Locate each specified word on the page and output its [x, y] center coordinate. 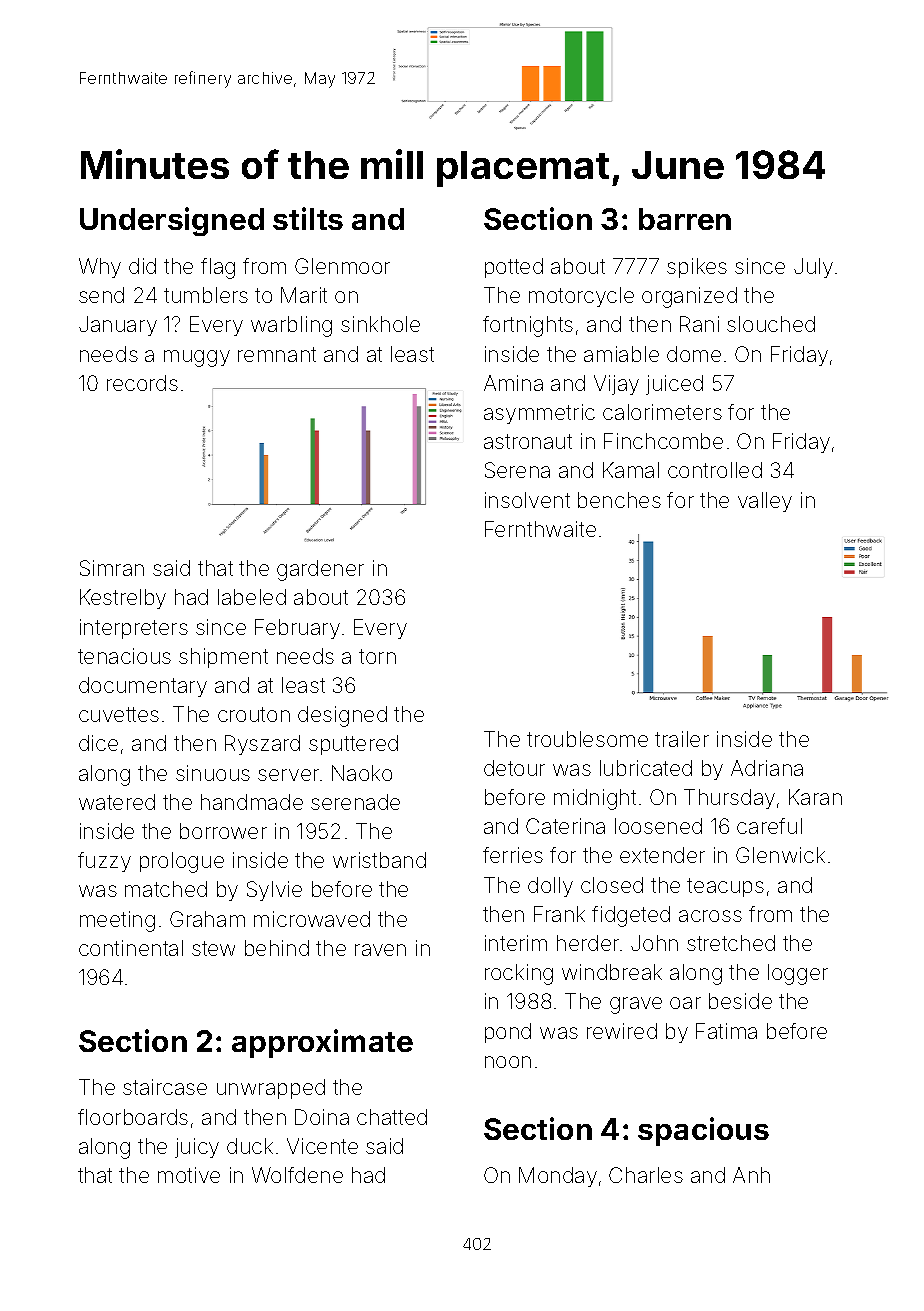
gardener [320, 570]
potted [514, 268]
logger [798, 974]
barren [685, 219]
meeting [117, 921]
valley [765, 502]
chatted [392, 1117]
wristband [379, 860]
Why [100, 268]
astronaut [528, 441]
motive [189, 1175]
